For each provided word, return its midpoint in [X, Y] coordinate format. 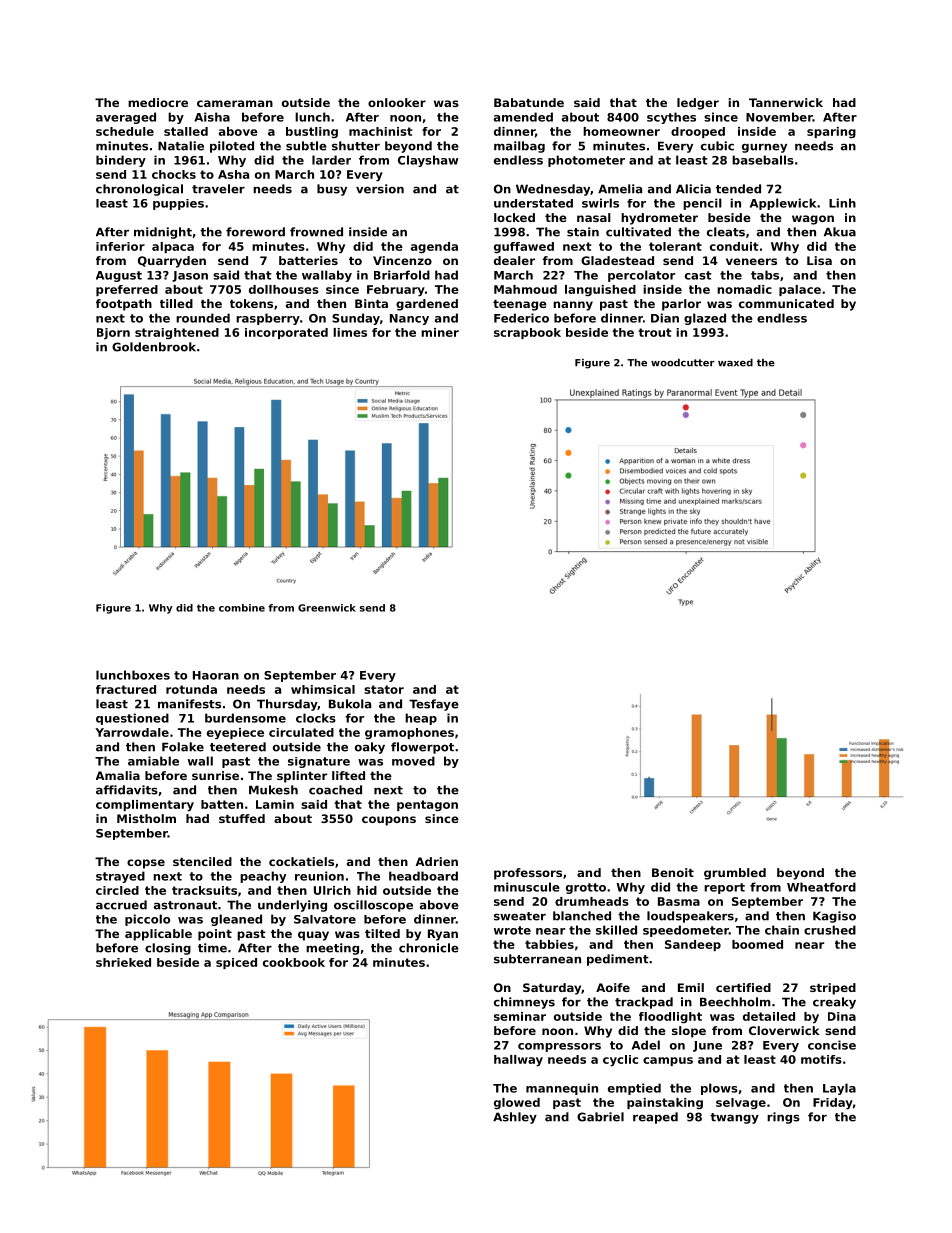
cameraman [235, 103]
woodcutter [683, 363]
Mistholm [146, 818]
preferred [127, 290]
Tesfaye [434, 705]
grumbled [735, 874]
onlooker [397, 102]
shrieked [123, 962]
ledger [698, 104]
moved [413, 761]
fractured [126, 689]
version [380, 189]
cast [698, 275]
